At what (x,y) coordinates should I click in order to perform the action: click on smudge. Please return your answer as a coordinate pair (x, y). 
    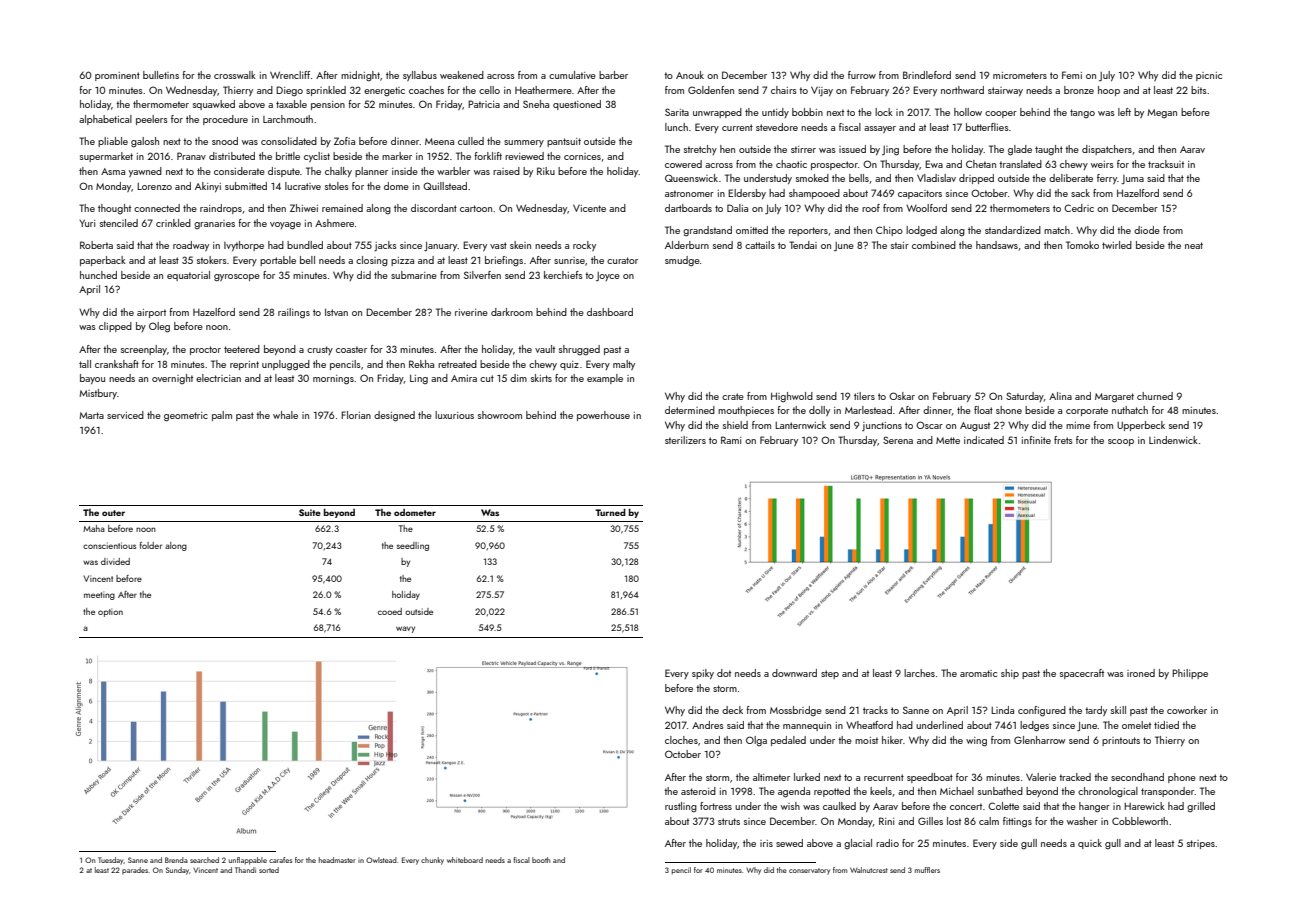
    Looking at the image, I should click on (682, 261).
